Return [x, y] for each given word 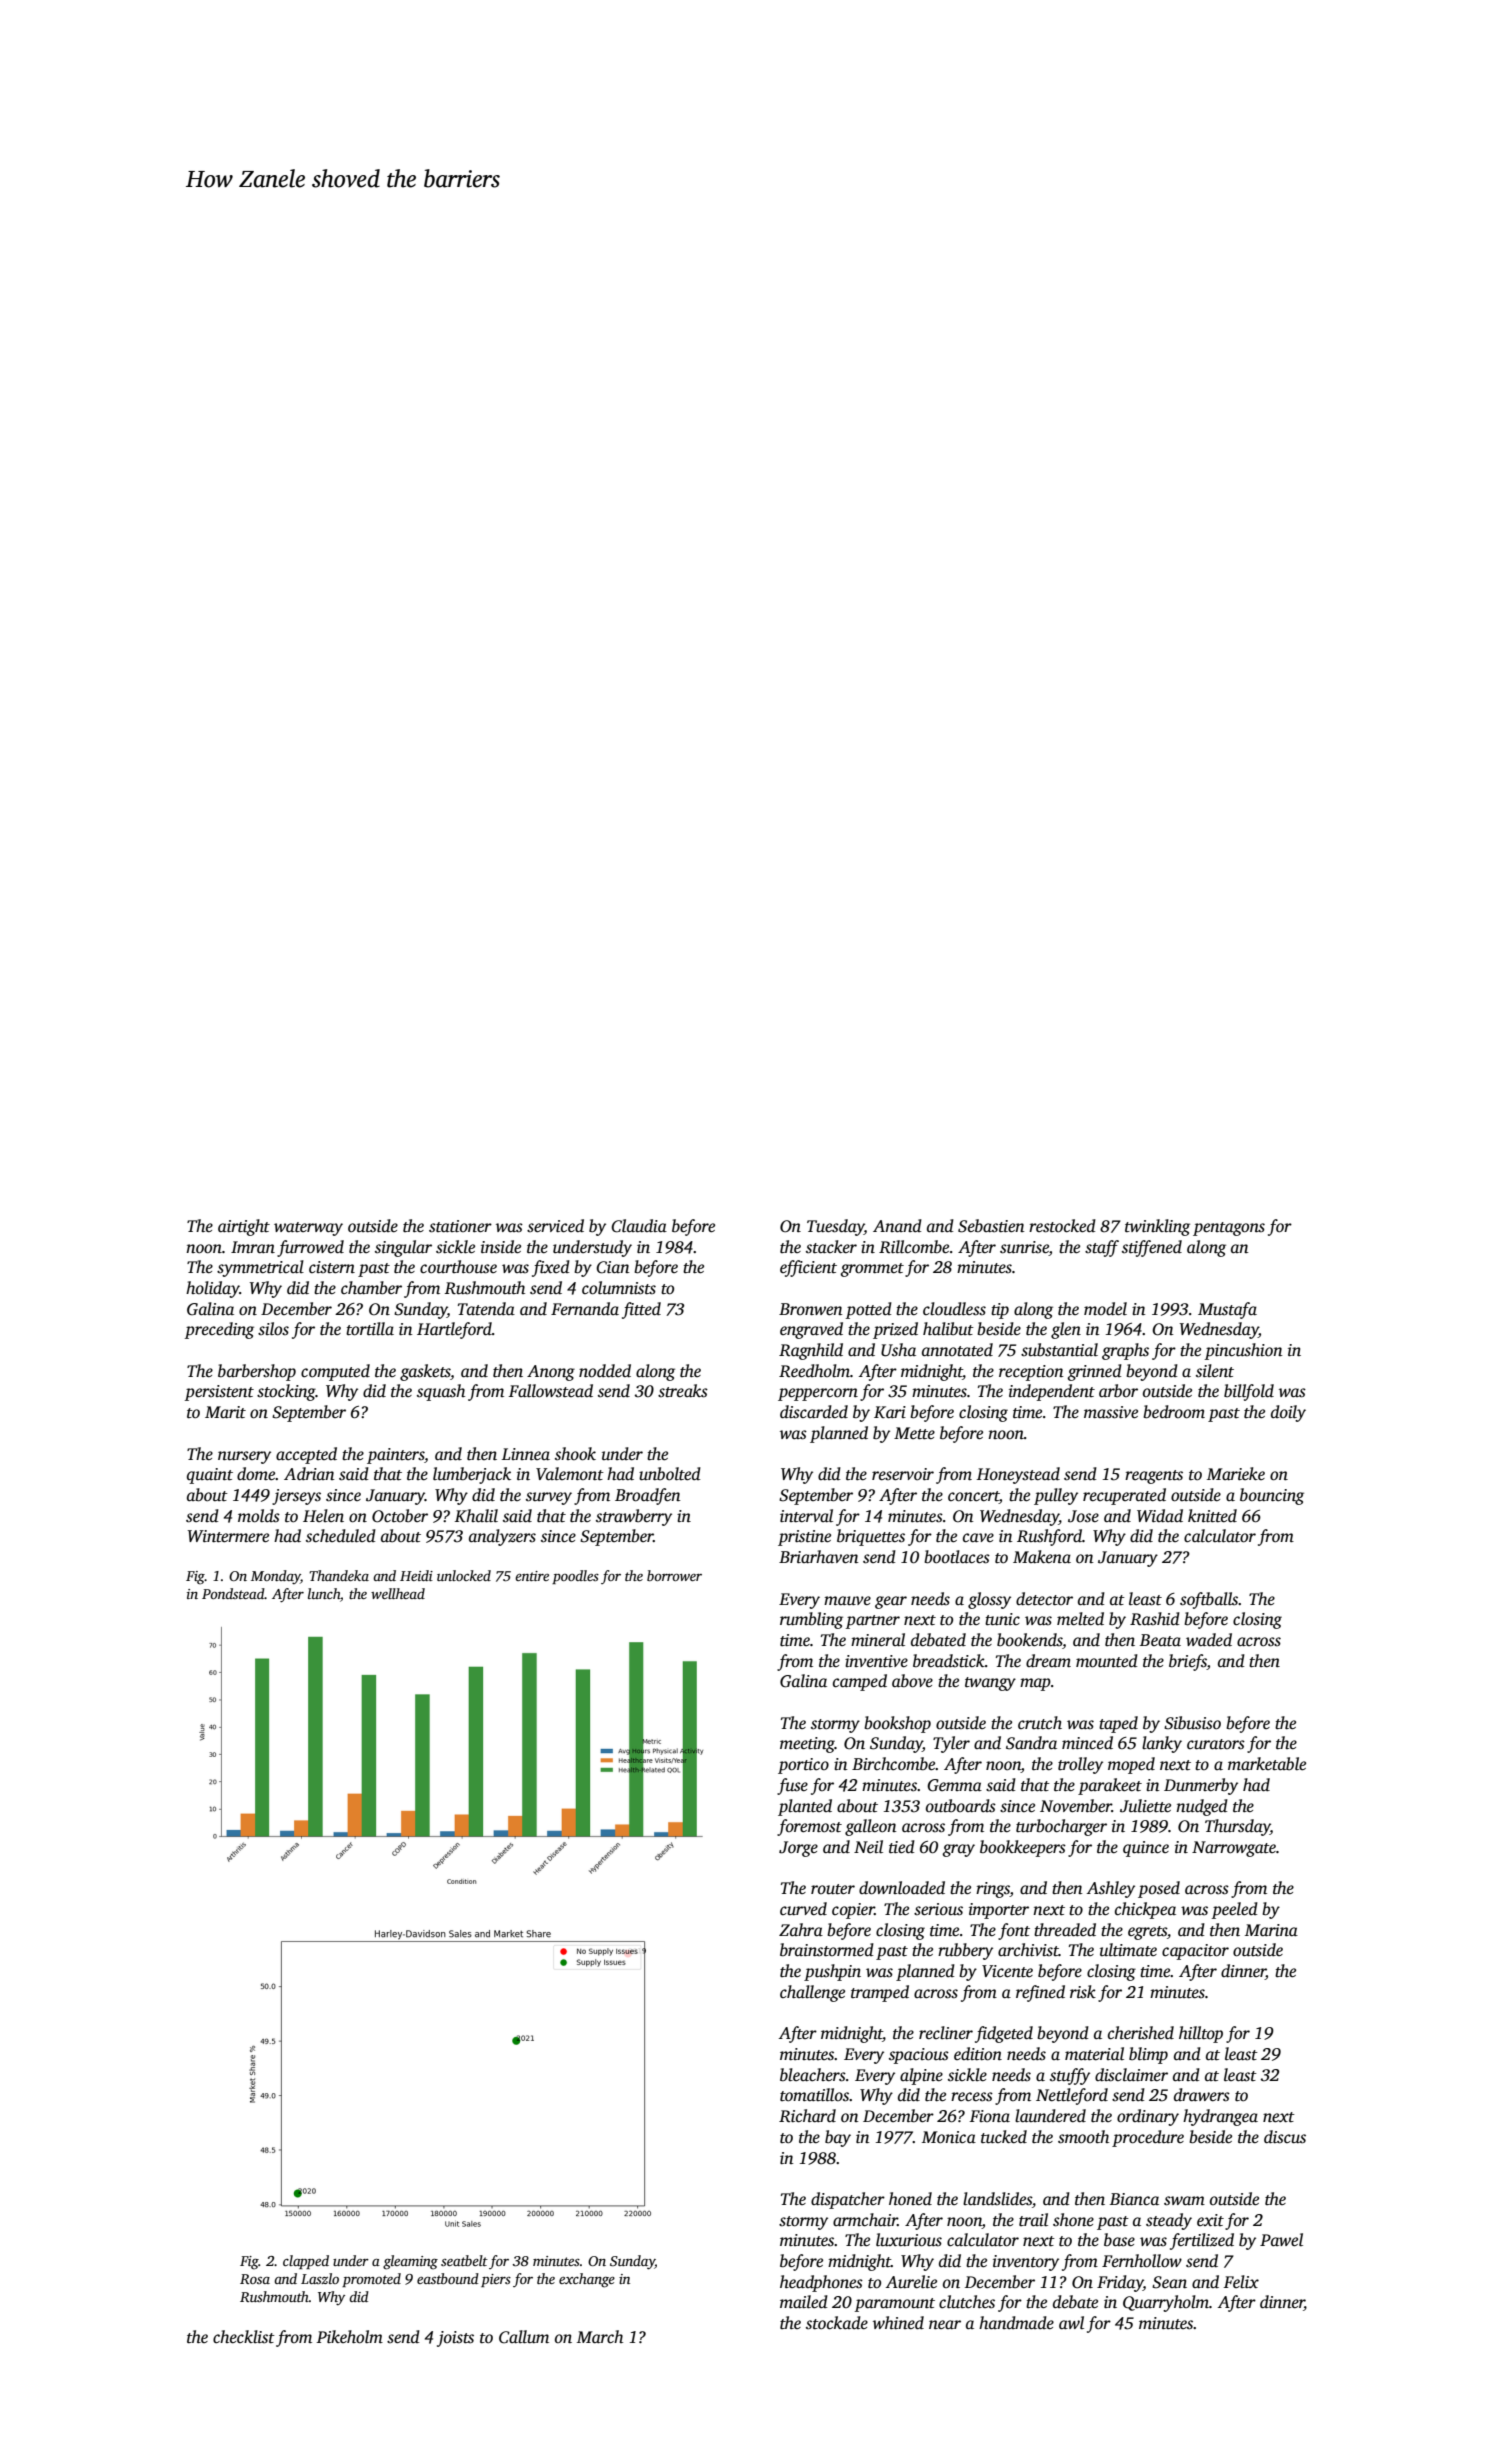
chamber [371, 1288]
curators [1216, 1744]
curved [803, 1909]
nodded [605, 1371]
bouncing [1272, 1496]
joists [455, 2339]
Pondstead [233, 1593]
